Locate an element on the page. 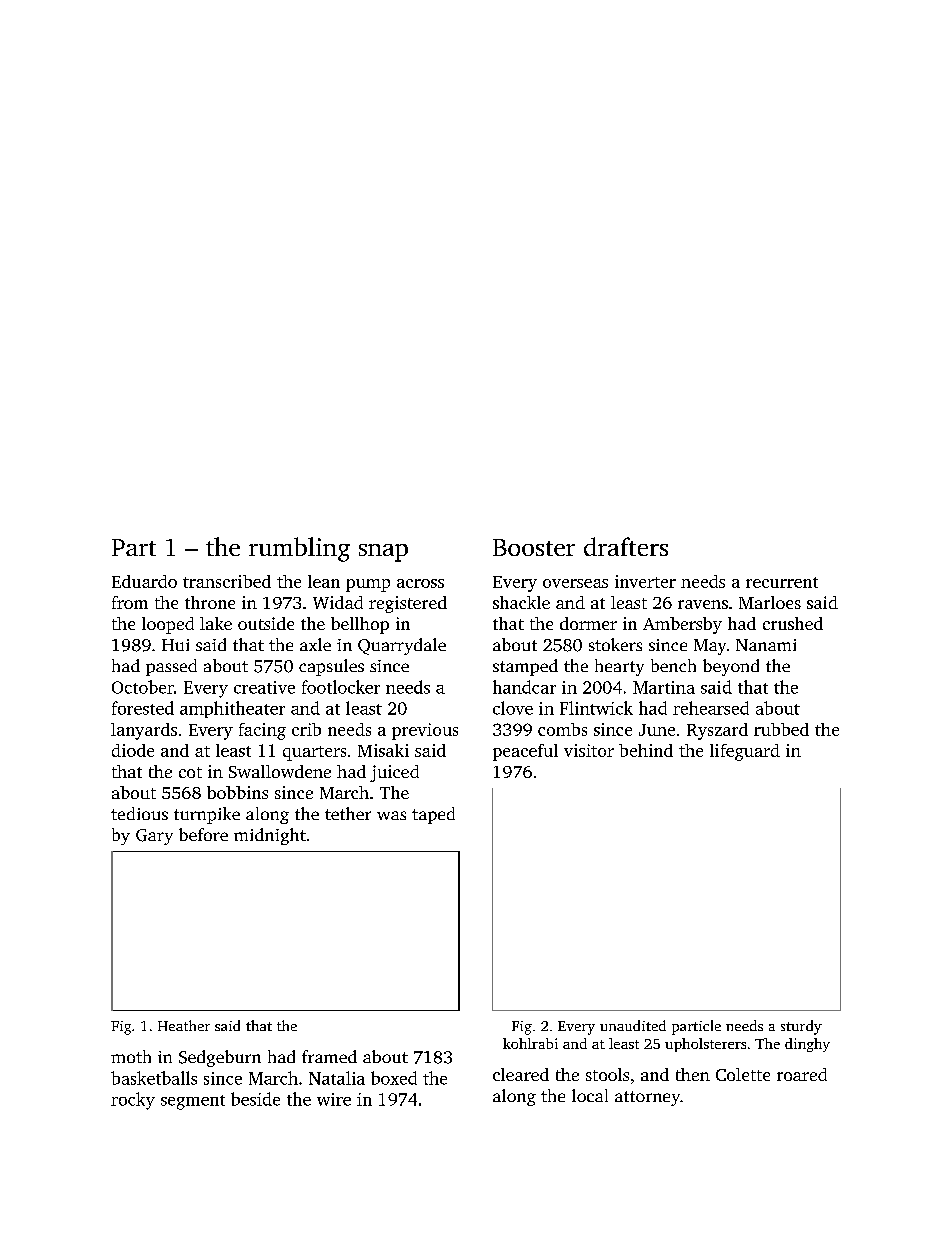 This page has width=952, height=1233. capsules is located at coordinates (331, 667).
